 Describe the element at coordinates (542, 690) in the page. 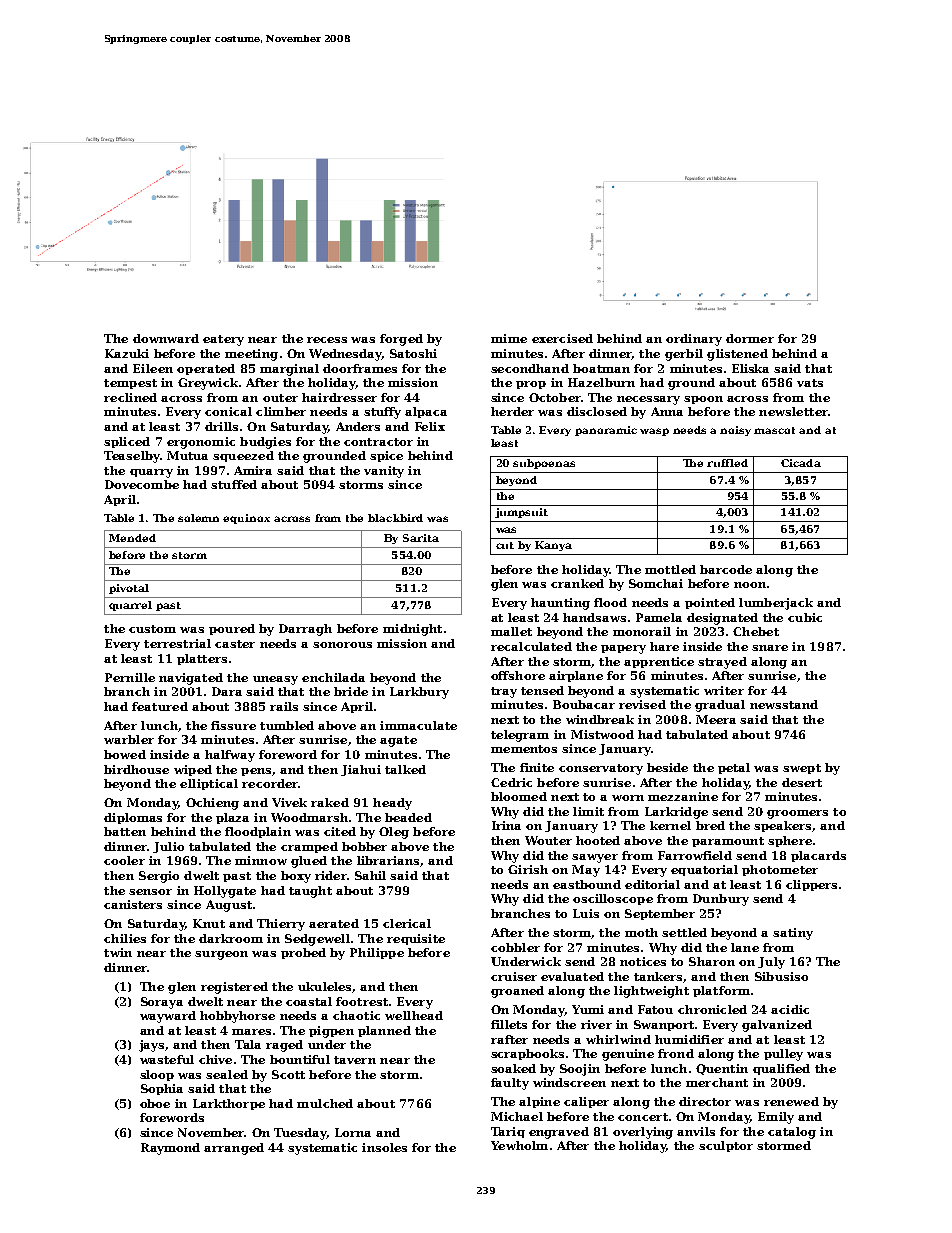

I see `tensed` at that location.
